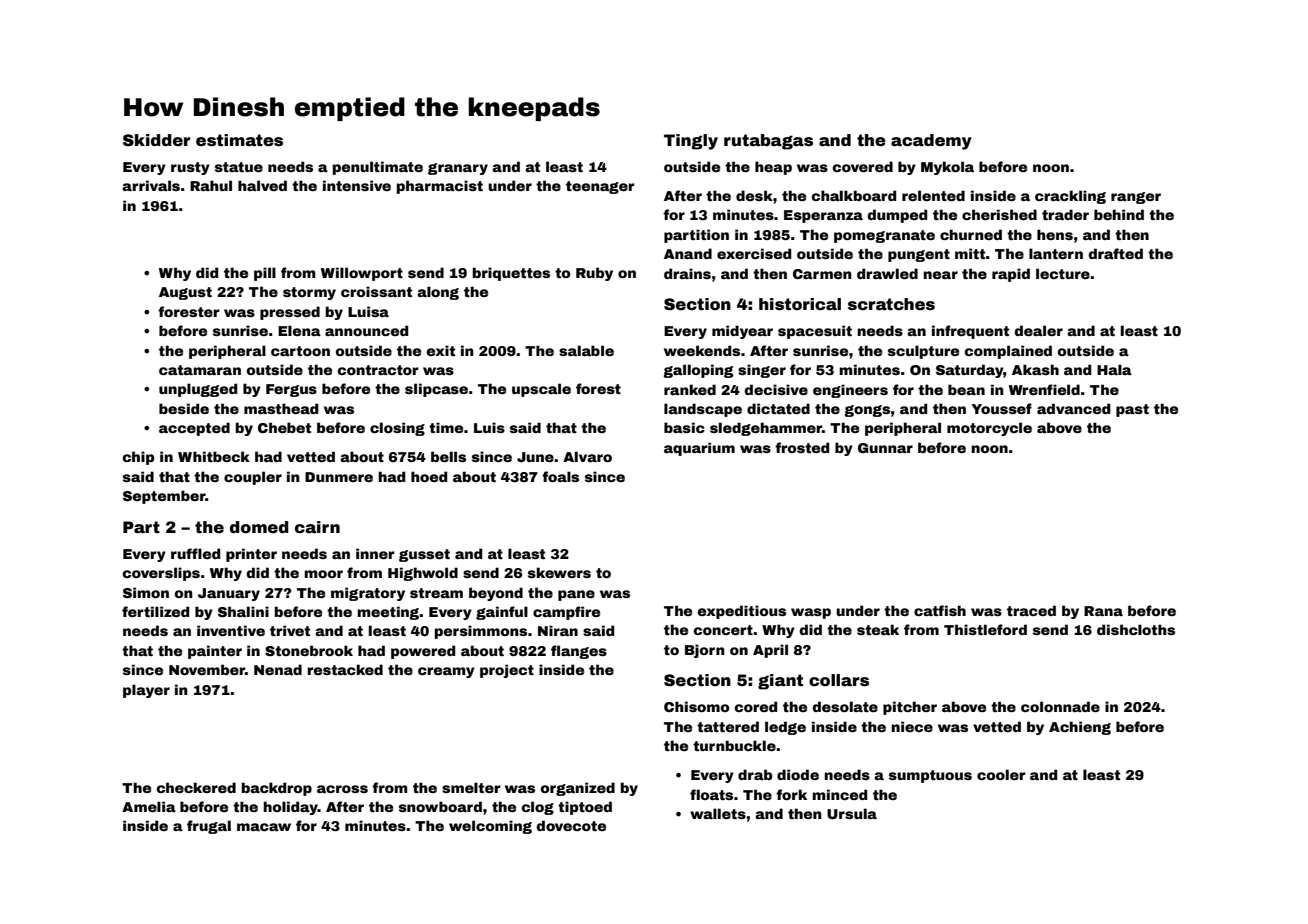 Image resolution: width=1308 pixels, height=924 pixels. I want to click on estimates, so click(239, 140).
